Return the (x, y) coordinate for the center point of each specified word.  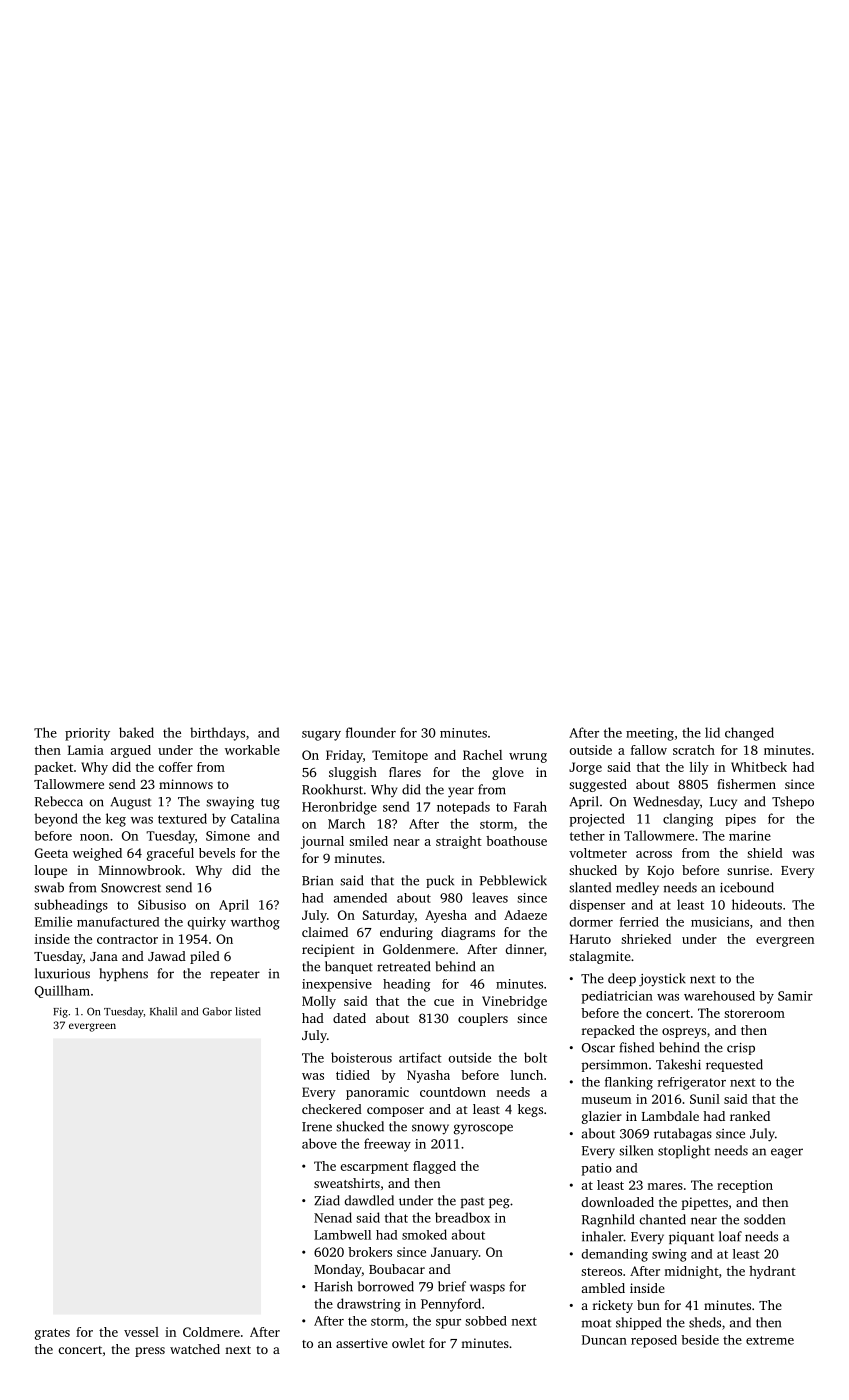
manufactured (118, 922)
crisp (741, 1049)
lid (712, 732)
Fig (60, 1012)
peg (499, 1203)
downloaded (618, 1202)
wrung (528, 758)
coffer (175, 767)
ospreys (684, 1033)
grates (52, 1334)
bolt (535, 1057)
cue (444, 1002)
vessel (141, 1332)
